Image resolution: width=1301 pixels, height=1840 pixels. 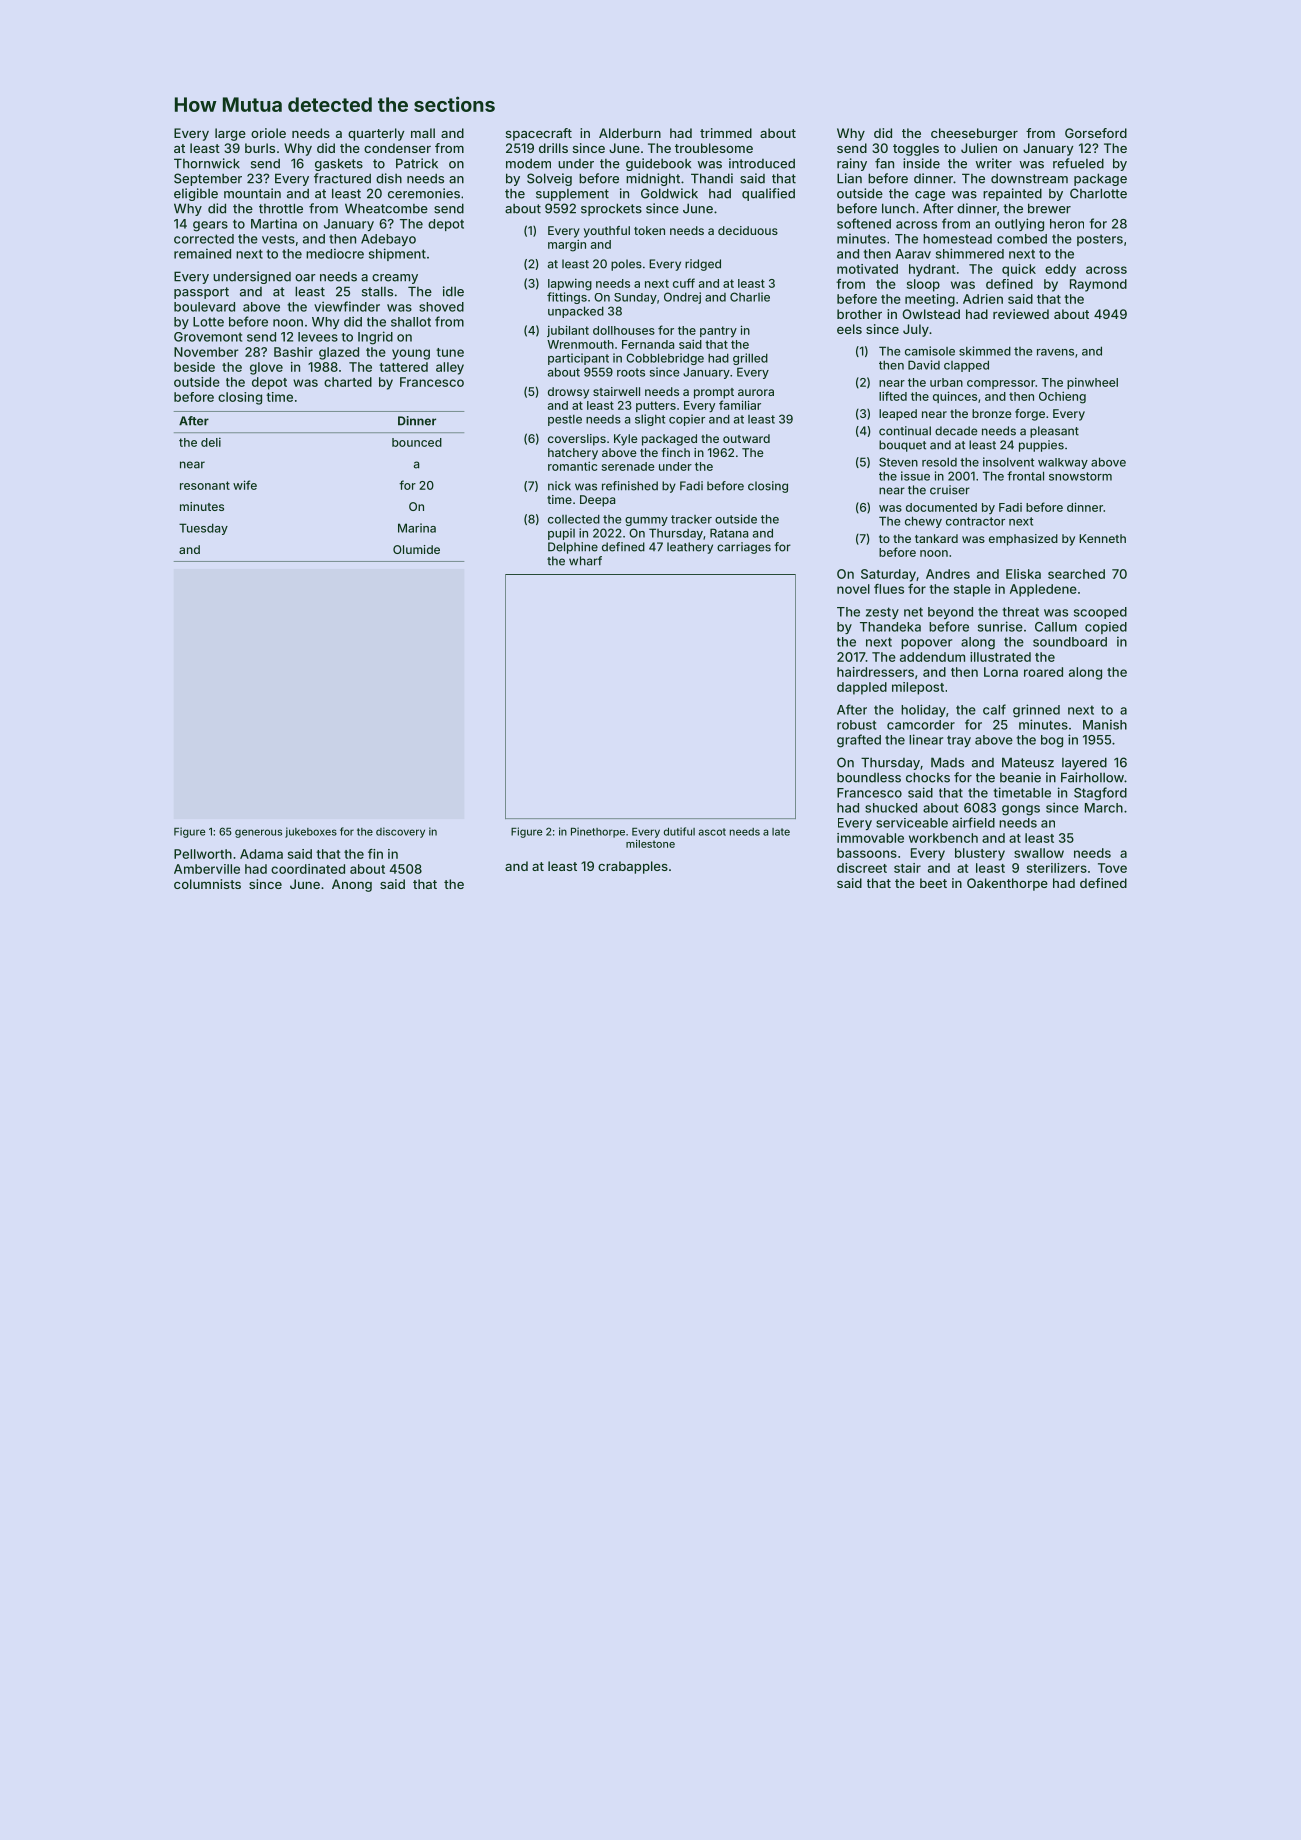 I want to click on pinwheel, so click(x=1092, y=383).
